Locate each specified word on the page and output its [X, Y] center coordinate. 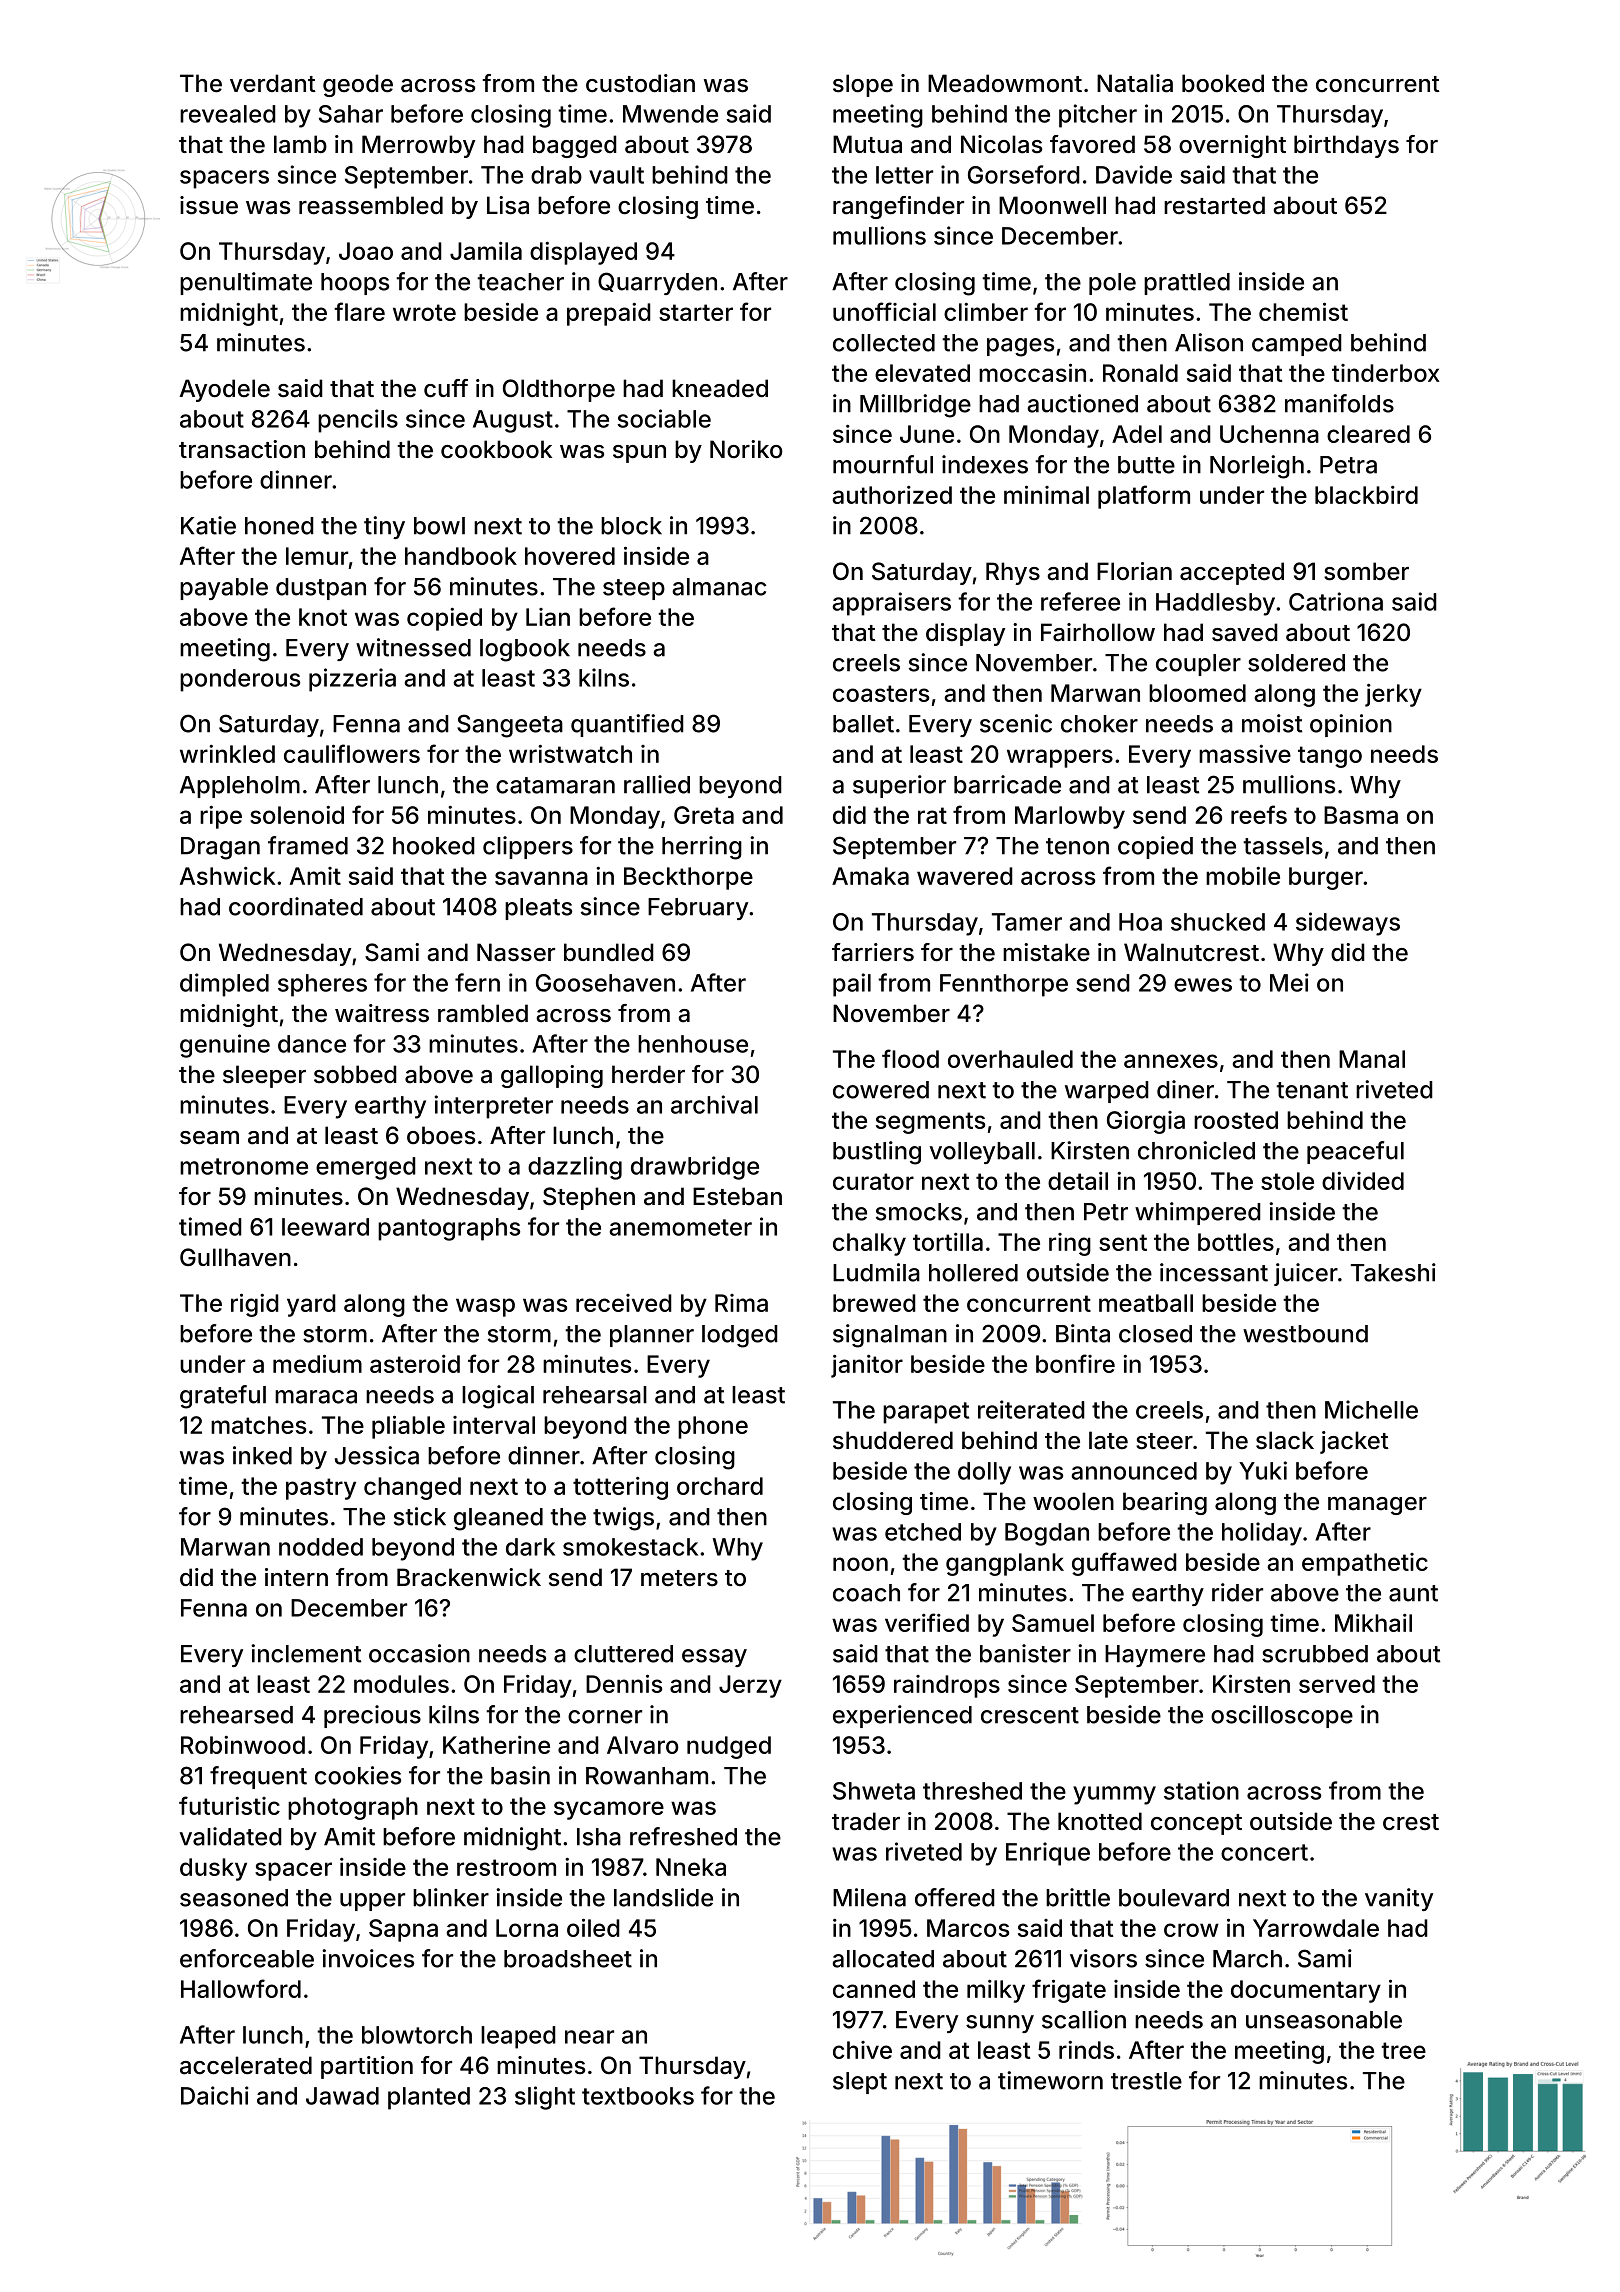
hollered [973, 1273]
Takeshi [1393, 1272]
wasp [485, 1307]
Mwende [670, 114]
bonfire [1075, 1363]
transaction [242, 449]
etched [923, 1532]
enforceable [247, 1958]
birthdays [1346, 146]
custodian [640, 83]
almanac [719, 587]
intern [296, 1577]
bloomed [1197, 693]
